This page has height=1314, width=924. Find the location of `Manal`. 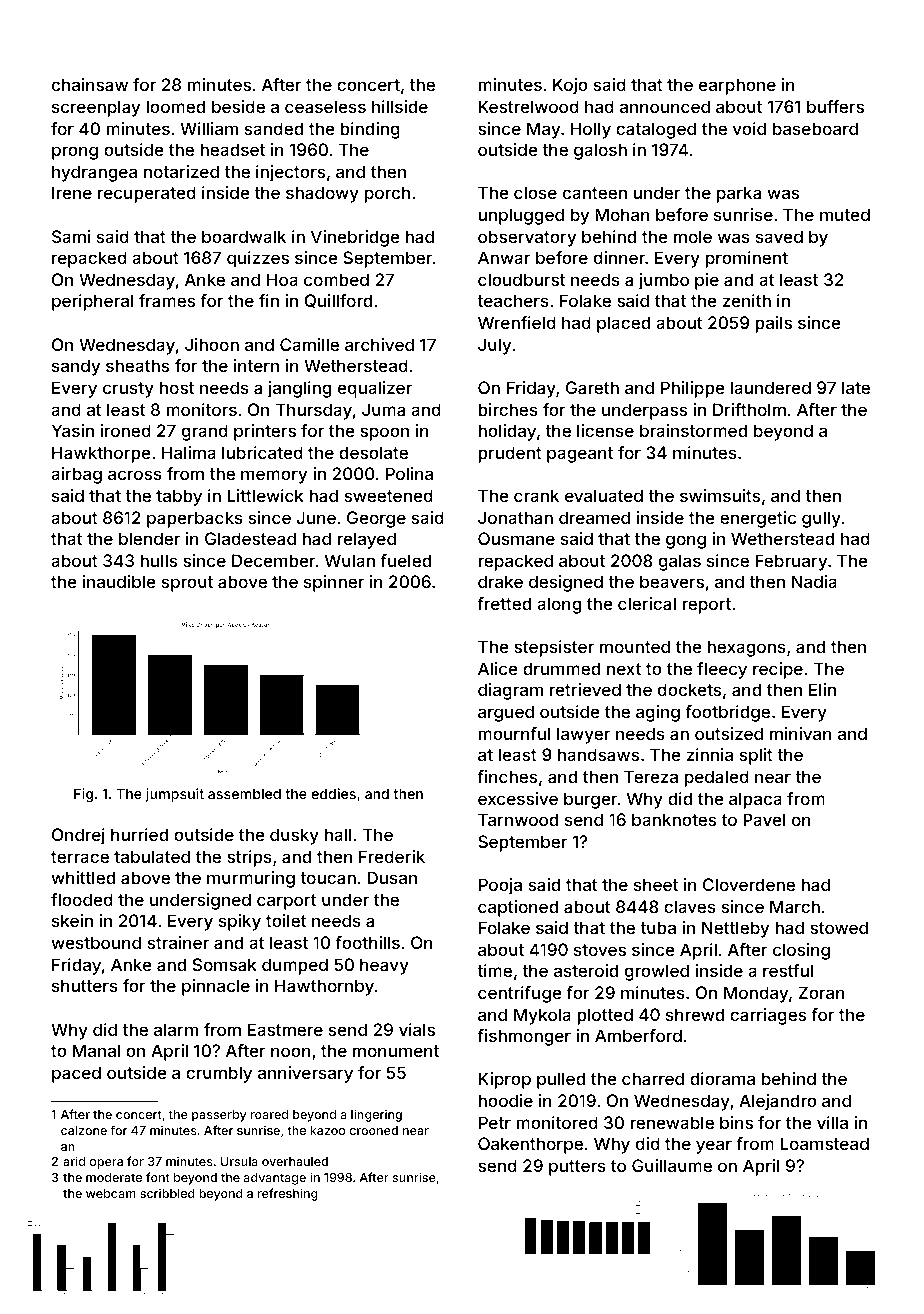

Manal is located at coordinates (96, 1050).
